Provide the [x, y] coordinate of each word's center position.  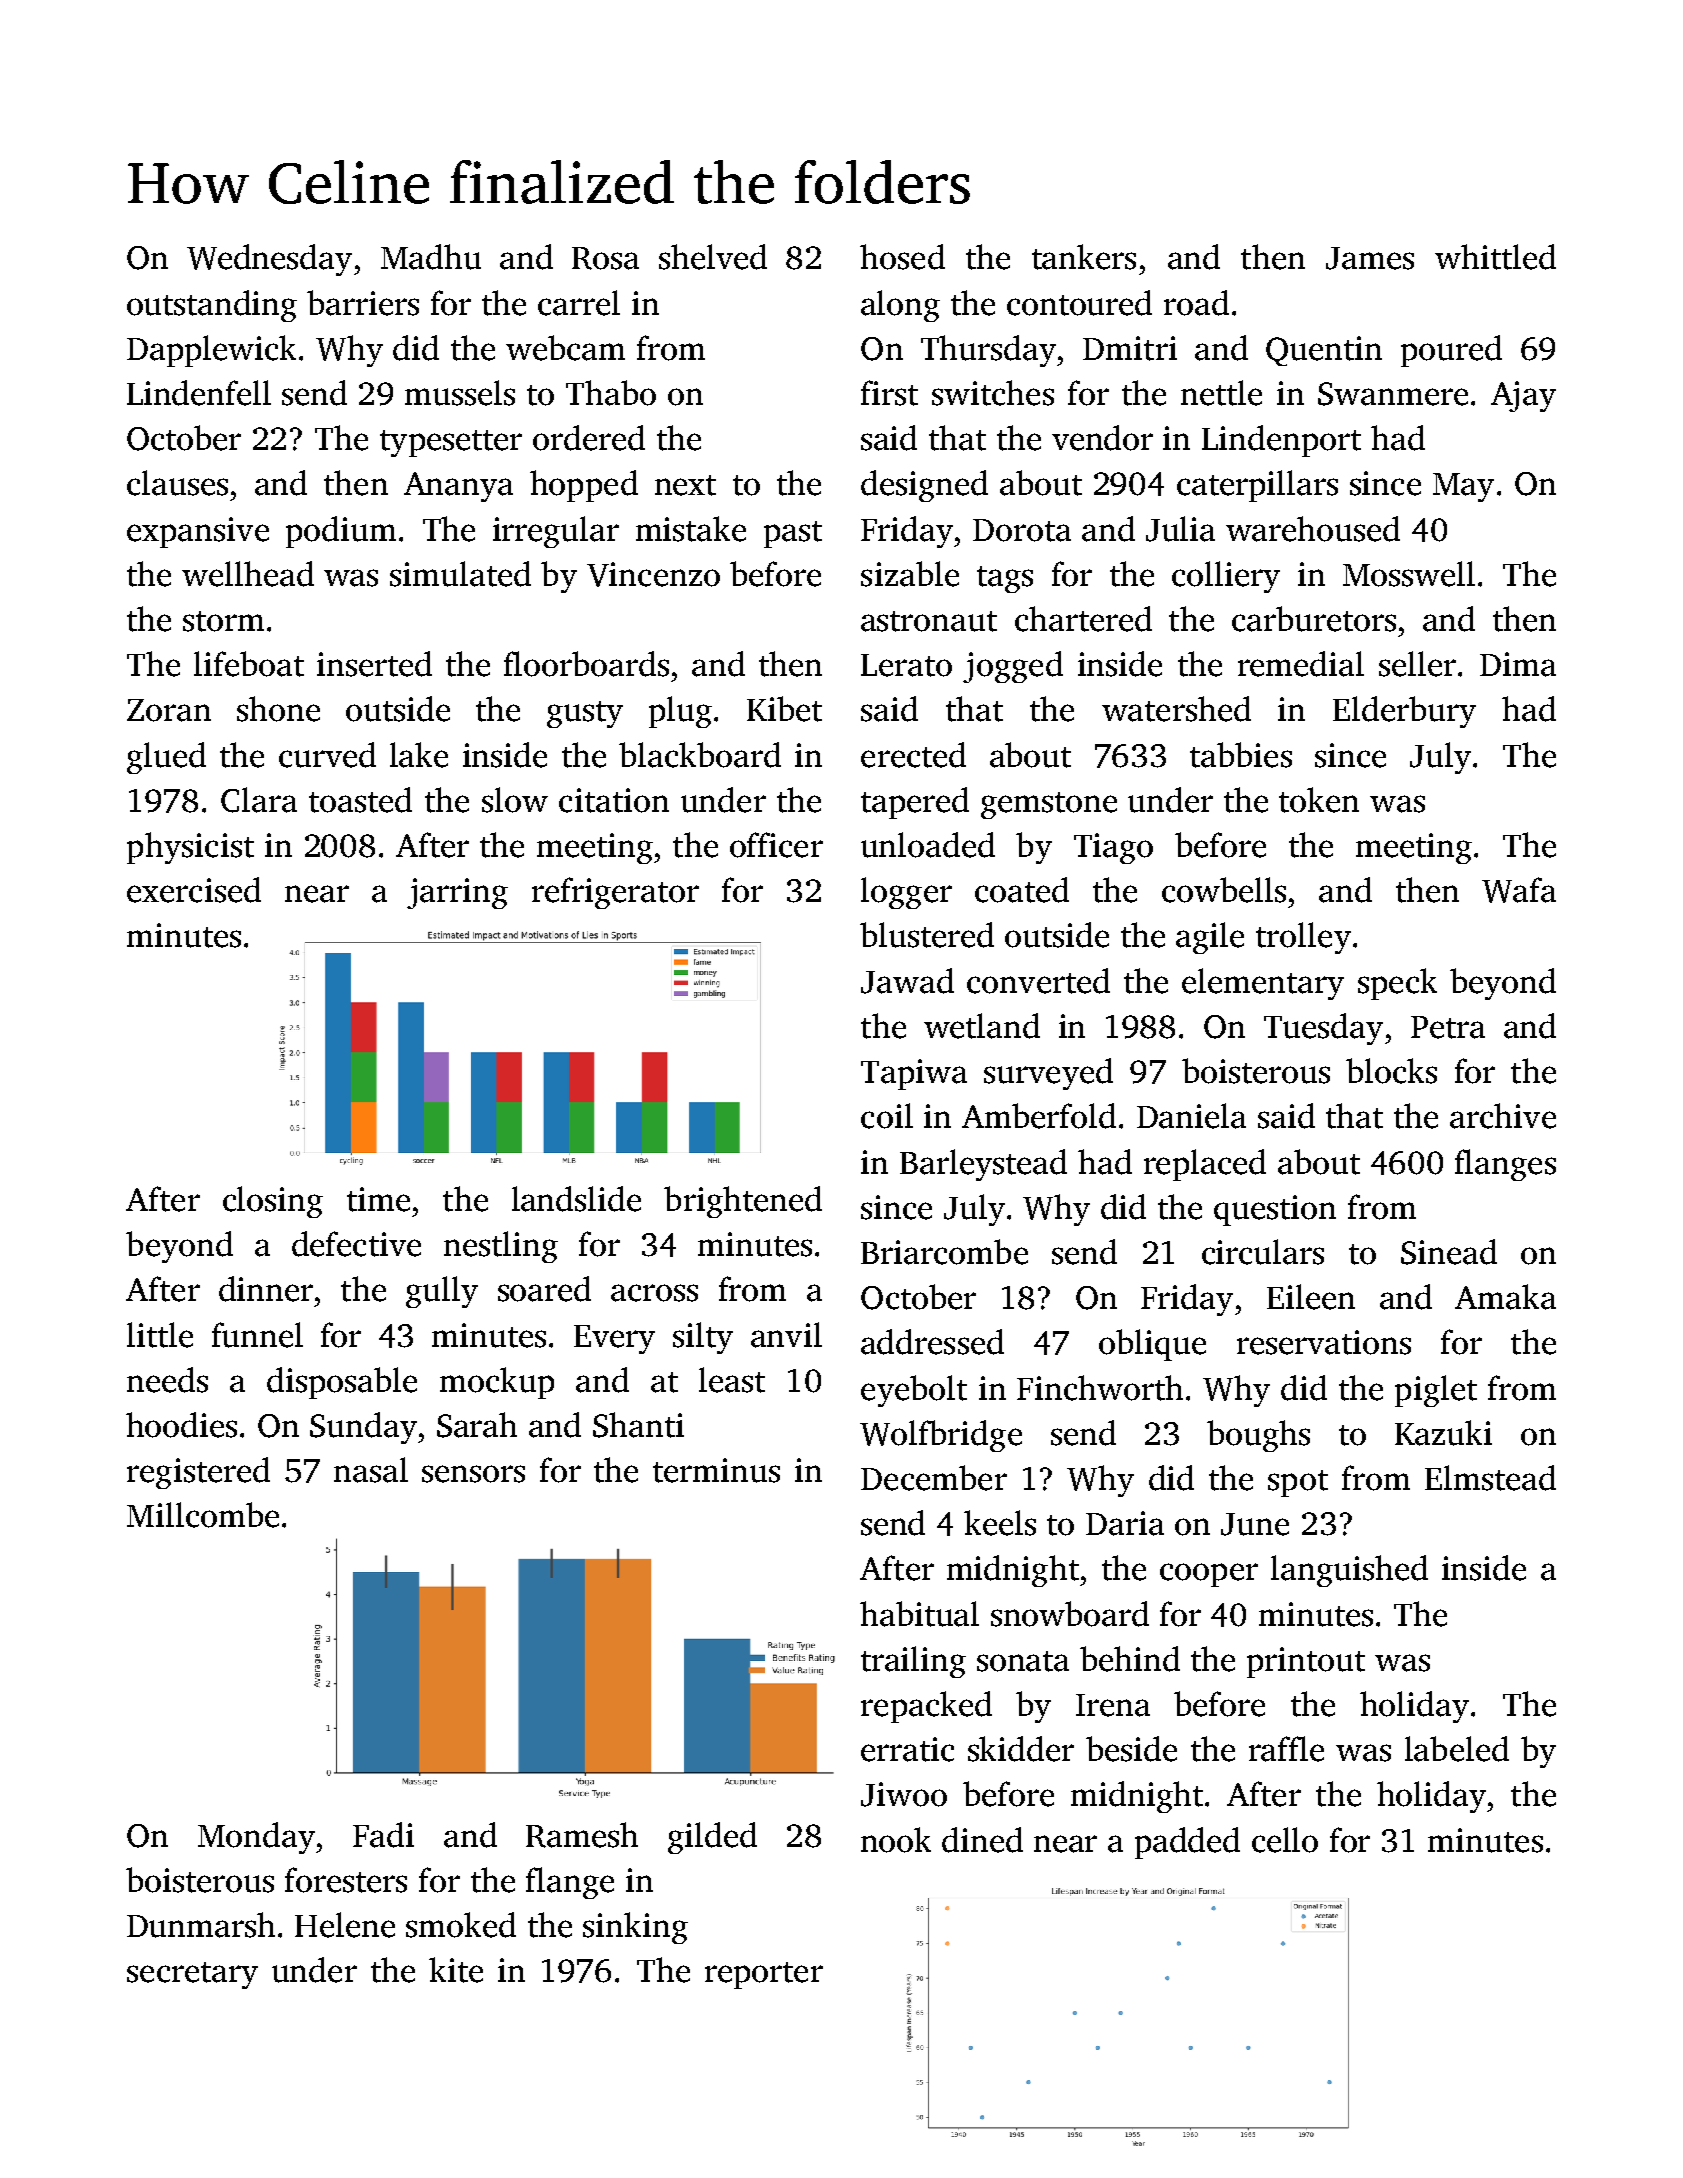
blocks [1391, 1071]
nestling [501, 1247]
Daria [1125, 1523]
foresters [346, 1880]
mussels [460, 393]
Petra [1448, 1027]
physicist [190, 848]
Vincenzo [653, 574]
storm [223, 621]
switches [993, 393]
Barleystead [983, 1165]
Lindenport [1281, 441]
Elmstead [1490, 1478]
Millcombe [203, 1515]
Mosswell [1409, 574]
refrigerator [615, 893]
